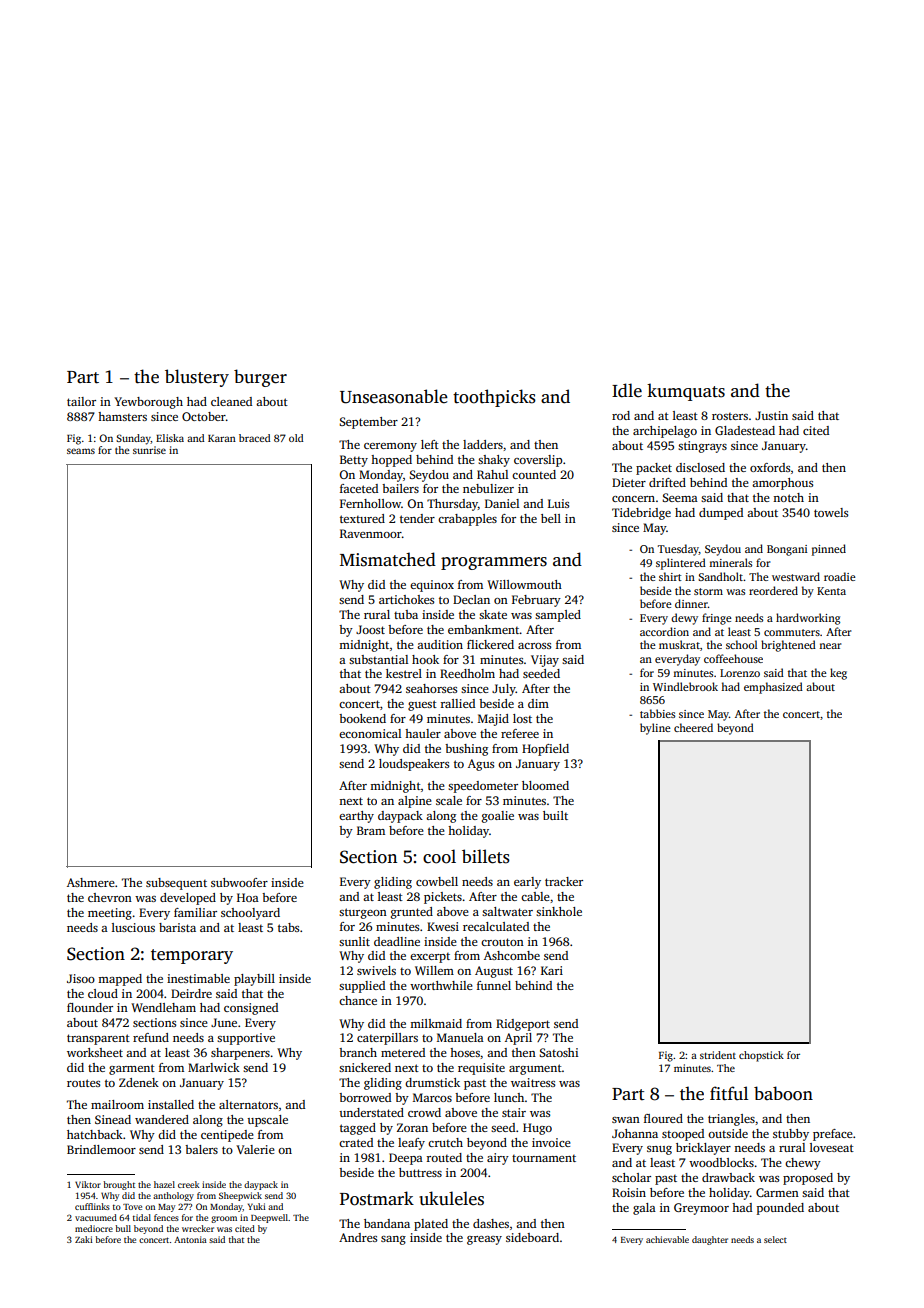 The image size is (924, 1308). Describe the element at coordinates (370, 733) in the image. I see `economical` at that location.
